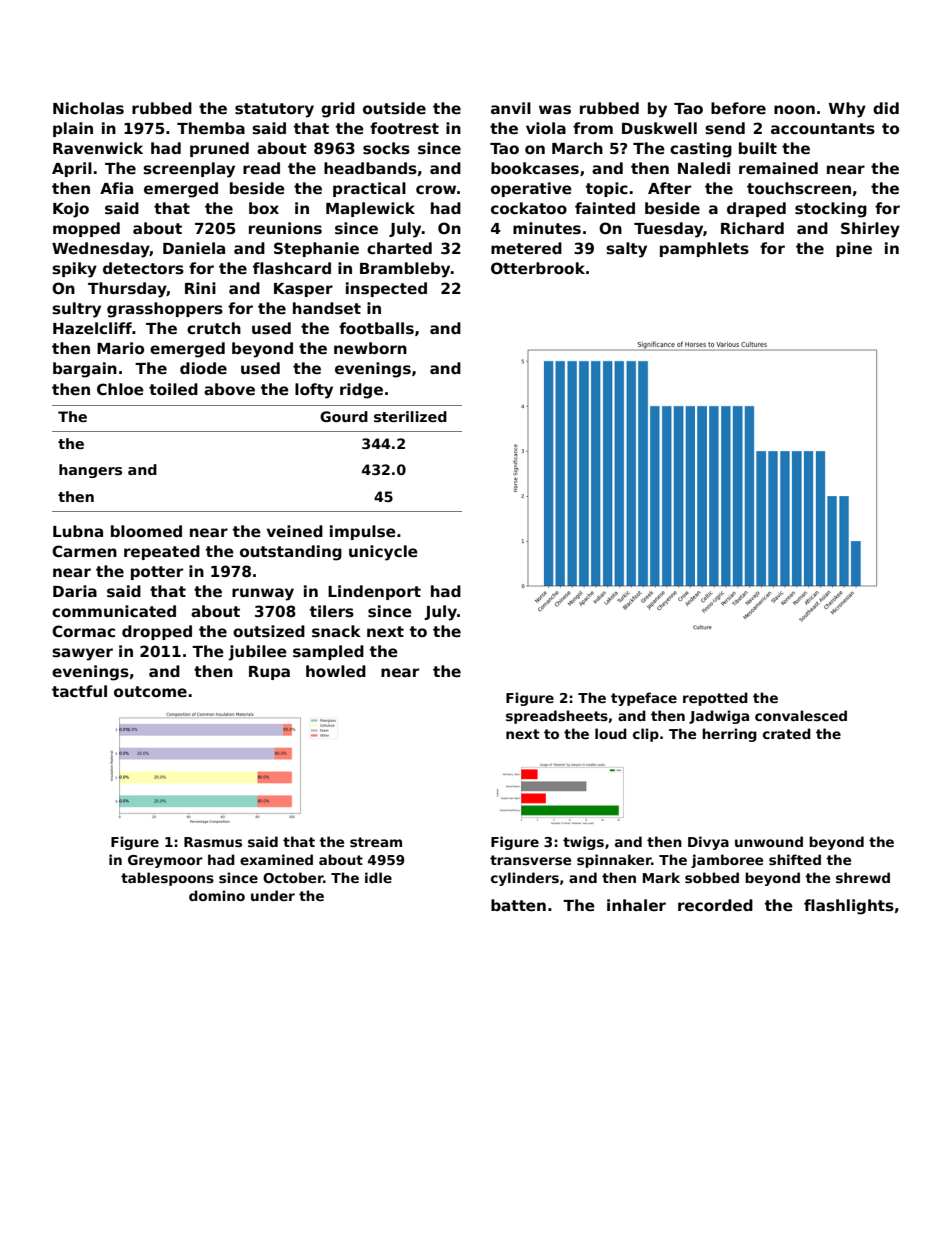  I want to click on Rupa, so click(269, 673).
